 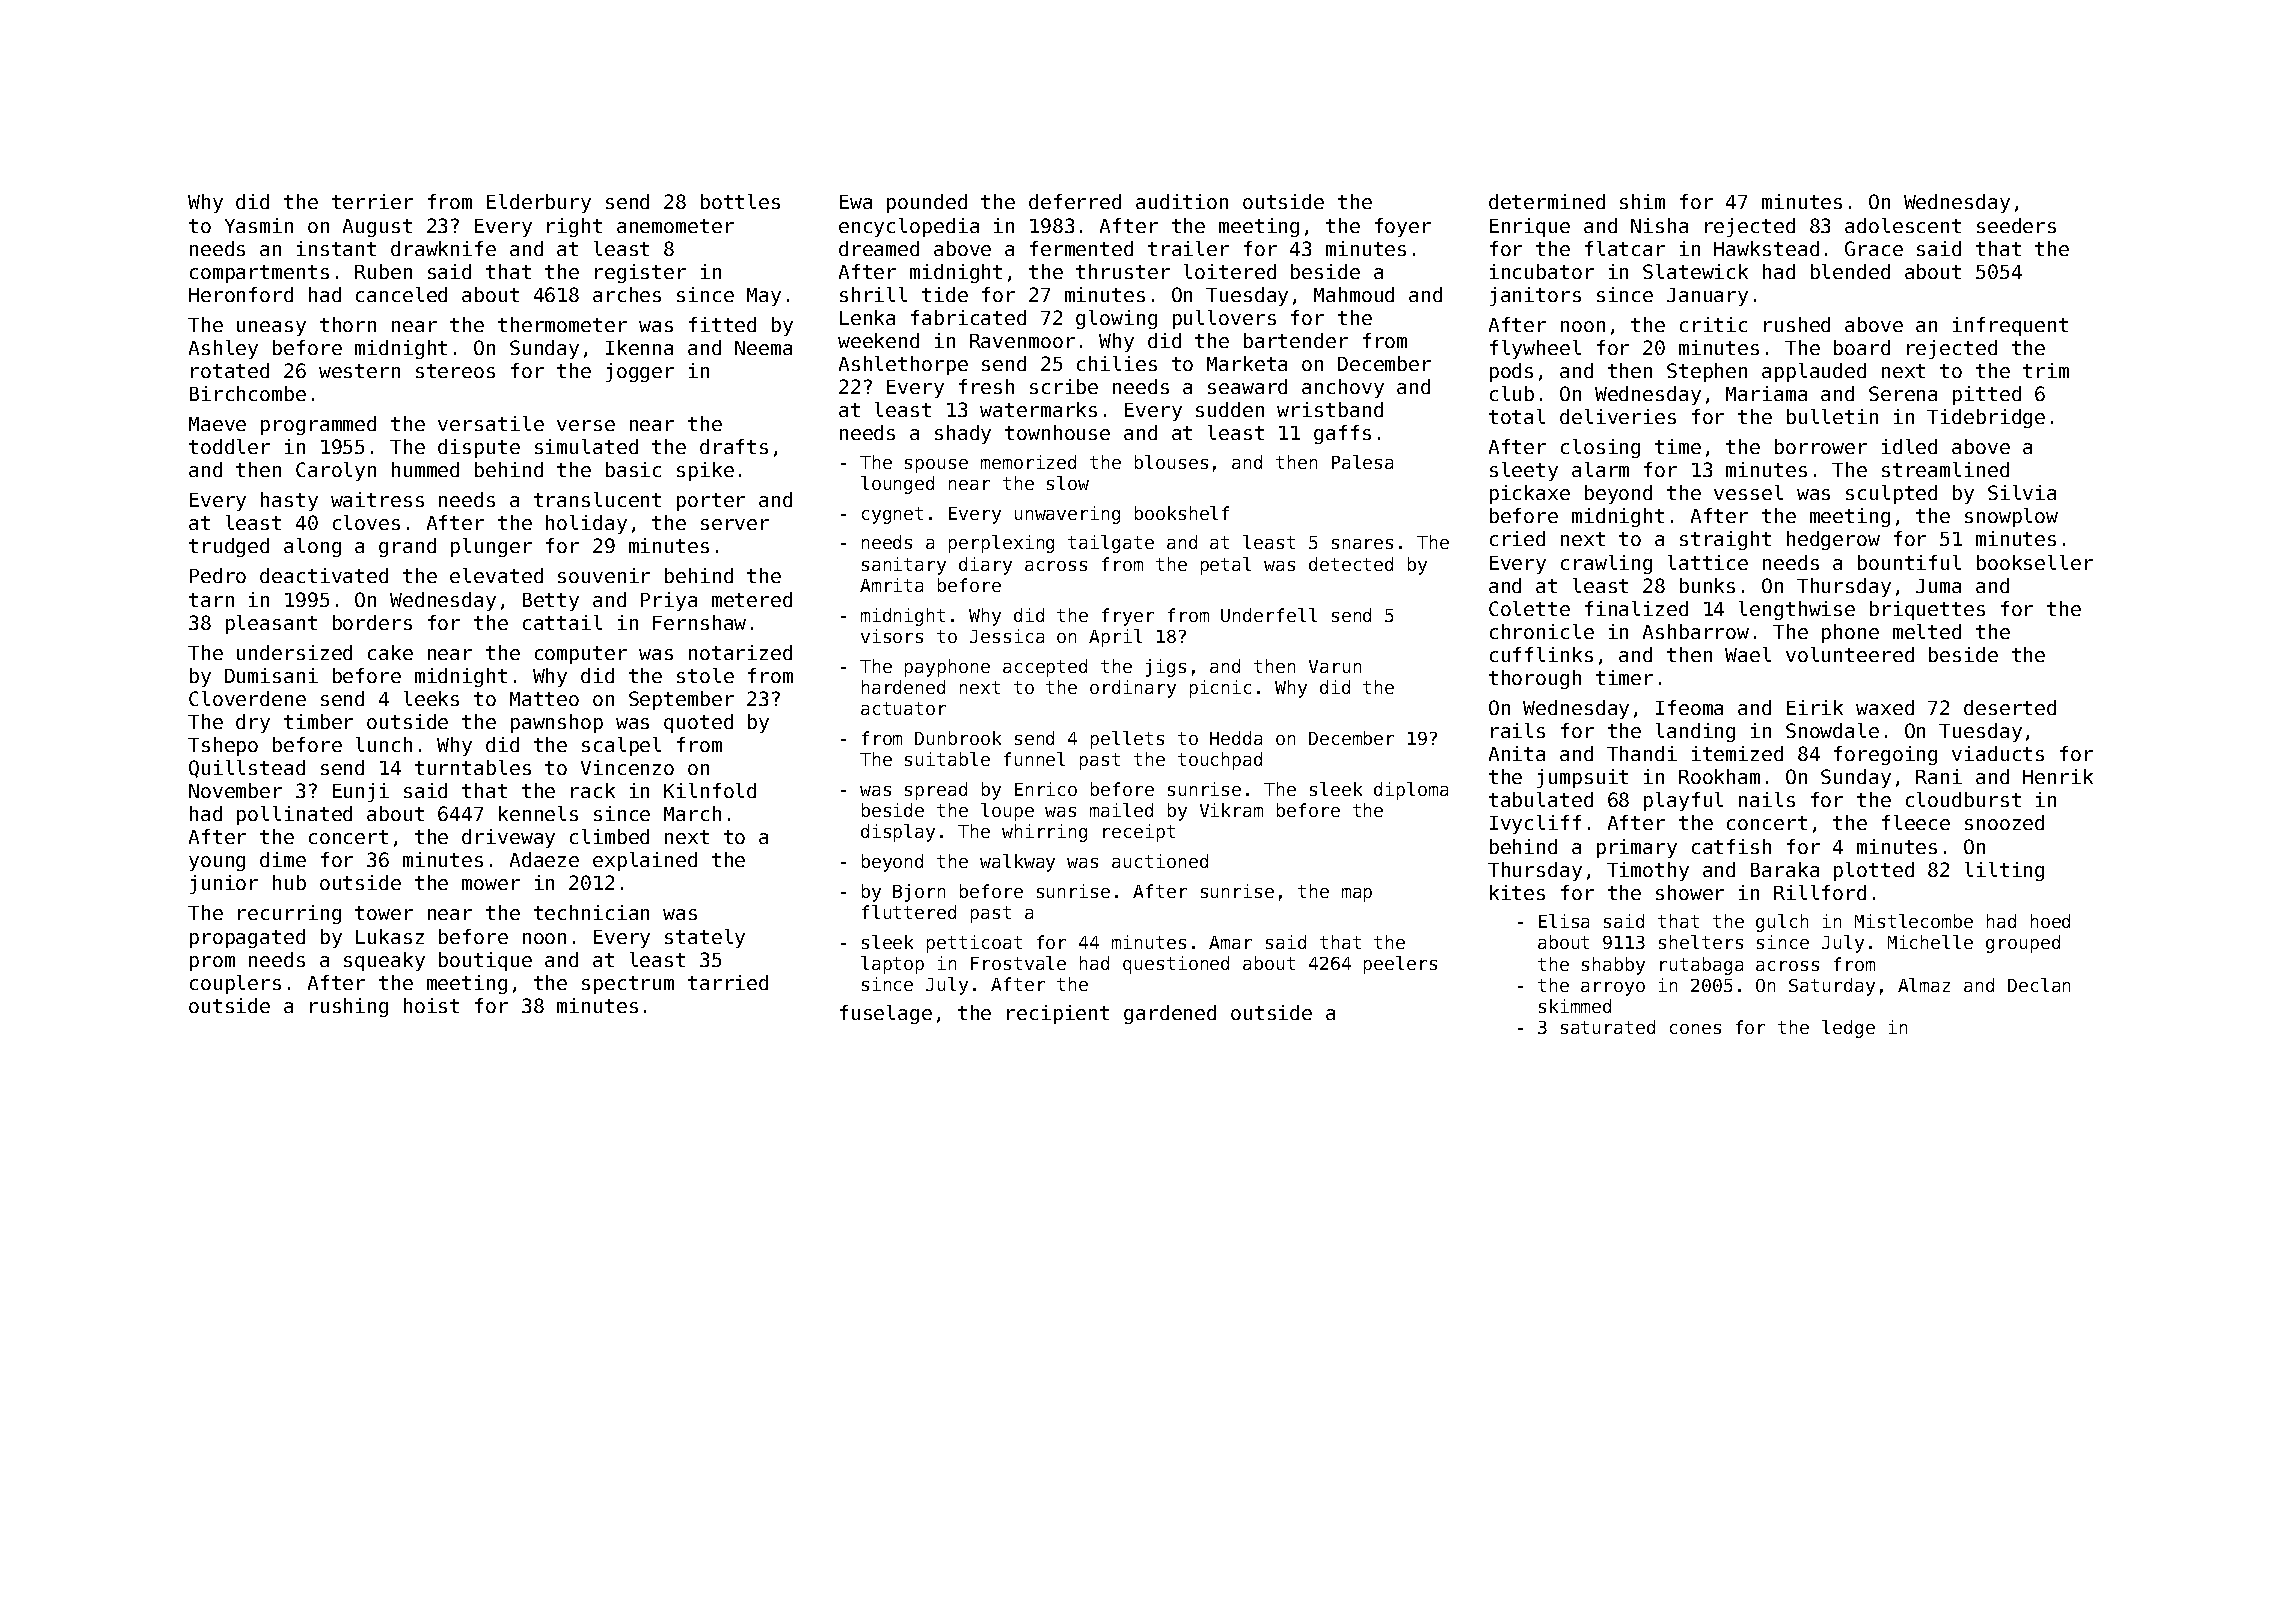 I want to click on terrier, so click(x=372, y=201).
